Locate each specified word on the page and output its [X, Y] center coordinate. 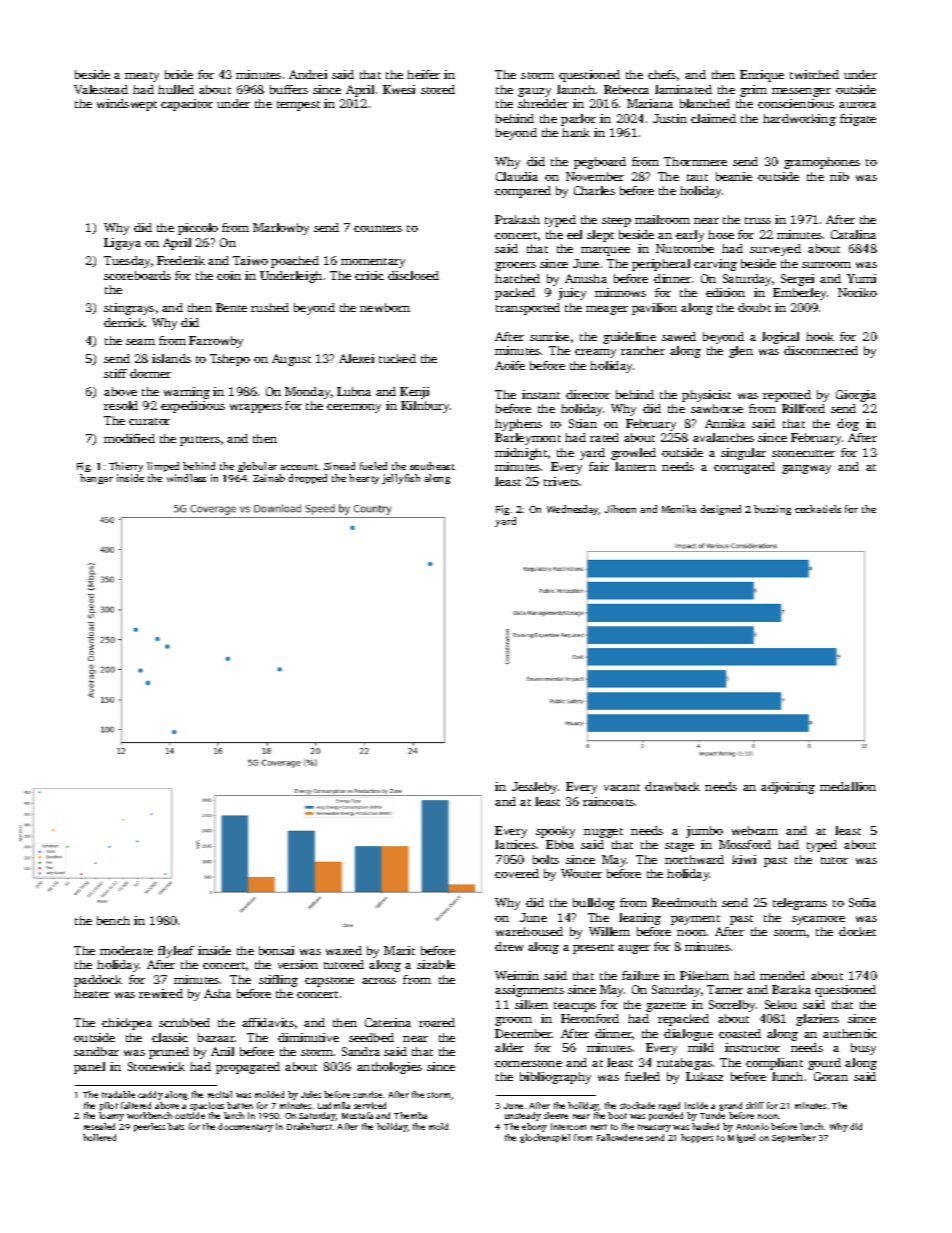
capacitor [187, 105]
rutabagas [684, 1064]
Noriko [857, 292]
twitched [814, 74]
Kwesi [399, 89]
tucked [397, 358]
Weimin [517, 975]
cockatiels [818, 509]
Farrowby [216, 342]
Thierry [126, 467]
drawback [672, 786]
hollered [99, 1137]
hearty [364, 479]
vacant [622, 787]
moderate [126, 950]
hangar [96, 479]
